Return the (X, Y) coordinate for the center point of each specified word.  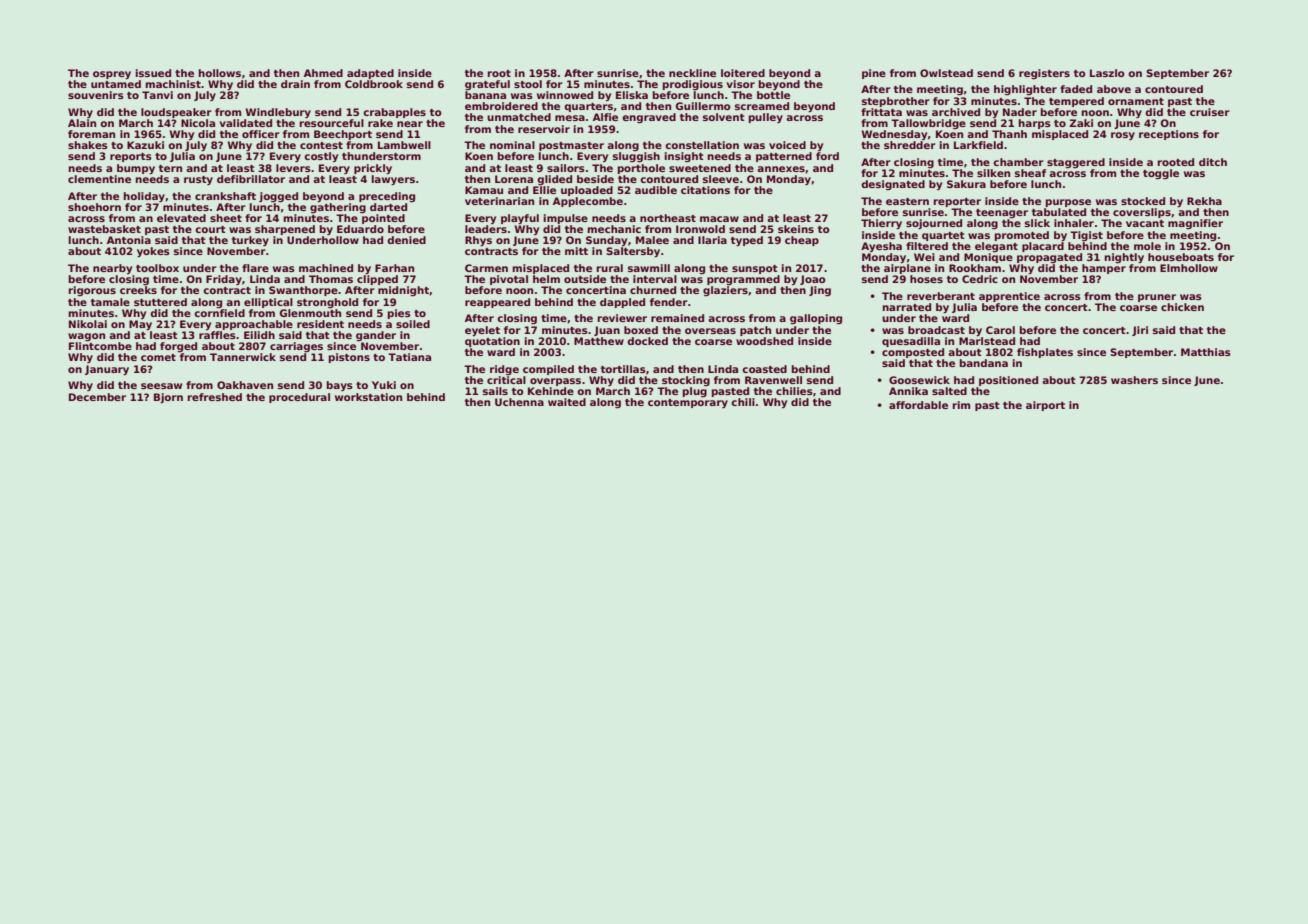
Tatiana (409, 357)
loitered (743, 73)
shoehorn (94, 207)
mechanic (614, 229)
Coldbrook (374, 84)
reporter (957, 202)
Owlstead (946, 73)
